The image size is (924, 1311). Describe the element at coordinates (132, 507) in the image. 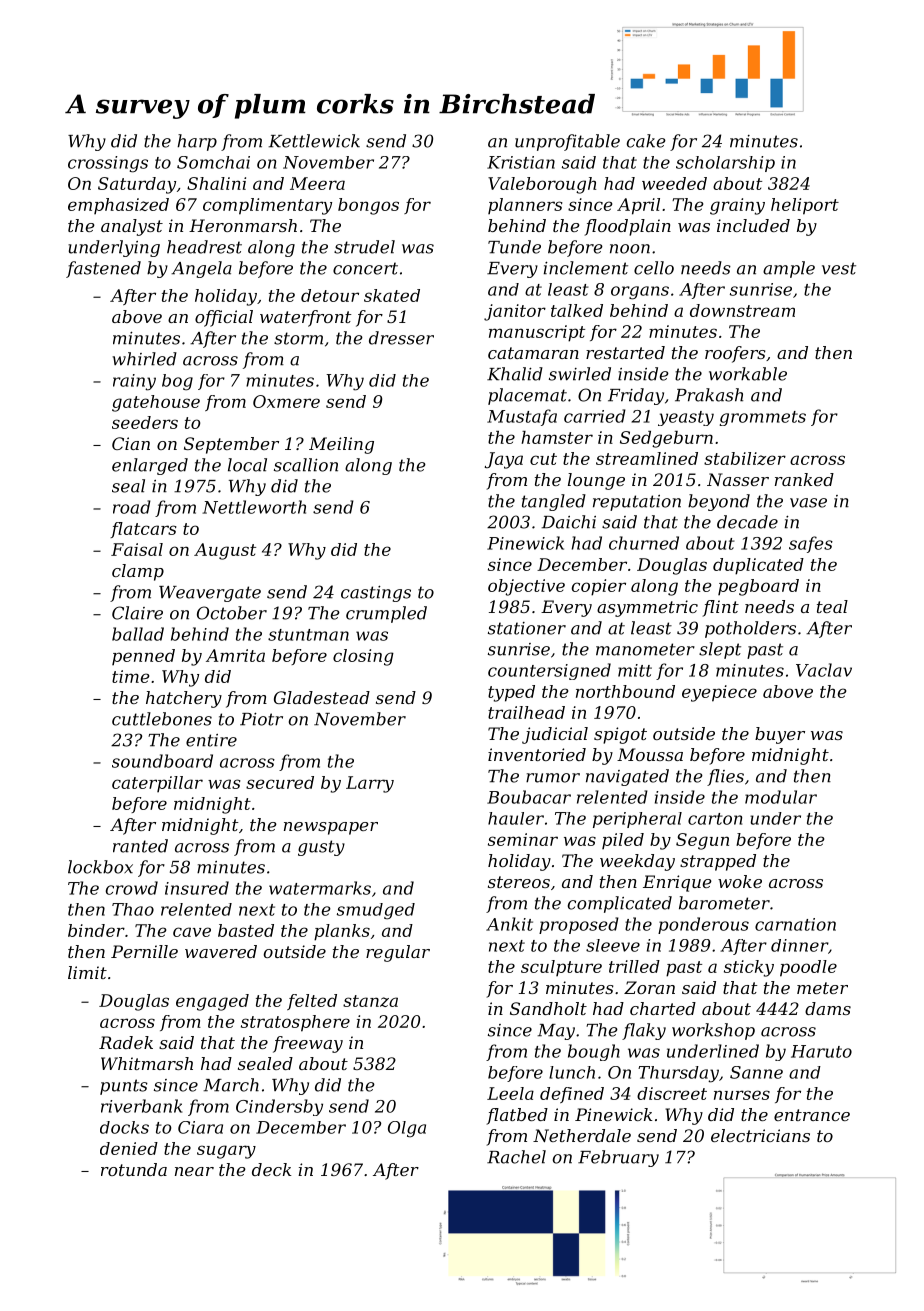

I see `road` at that location.
